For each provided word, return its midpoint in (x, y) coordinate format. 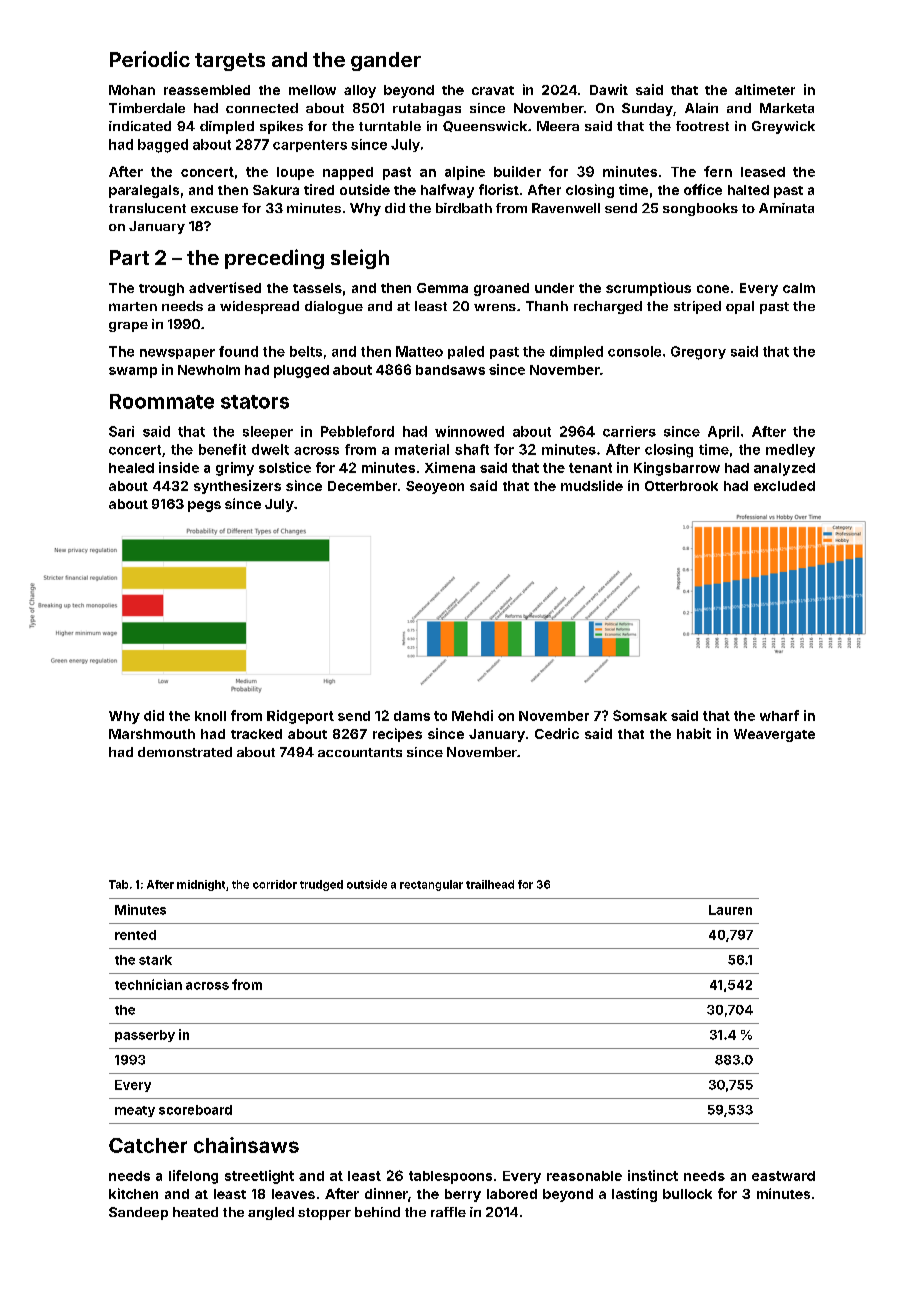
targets (230, 62)
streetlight (259, 1177)
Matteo (419, 351)
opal (740, 307)
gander (386, 61)
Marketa (787, 108)
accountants (360, 752)
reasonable (584, 1176)
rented (135, 935)
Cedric (557, 733)
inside (179, 467)
